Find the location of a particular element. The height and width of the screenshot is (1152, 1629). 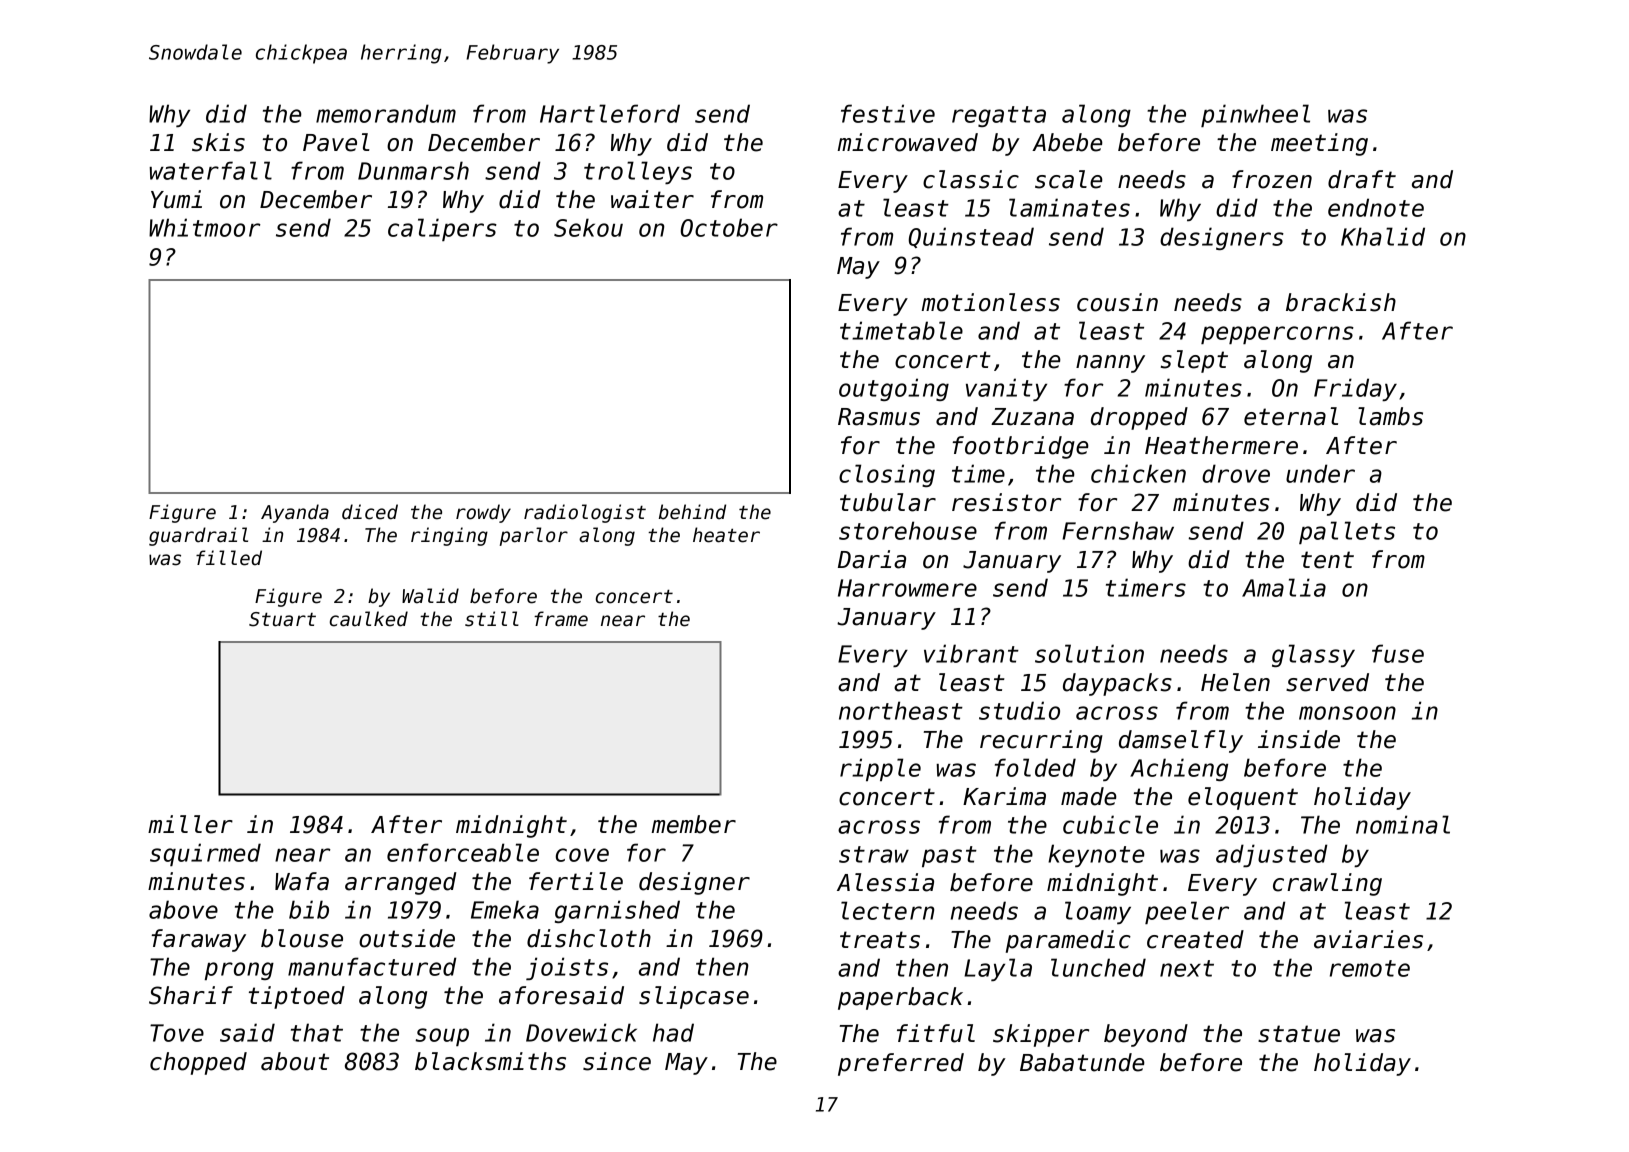

festive is located at coordinates (888, 113).
